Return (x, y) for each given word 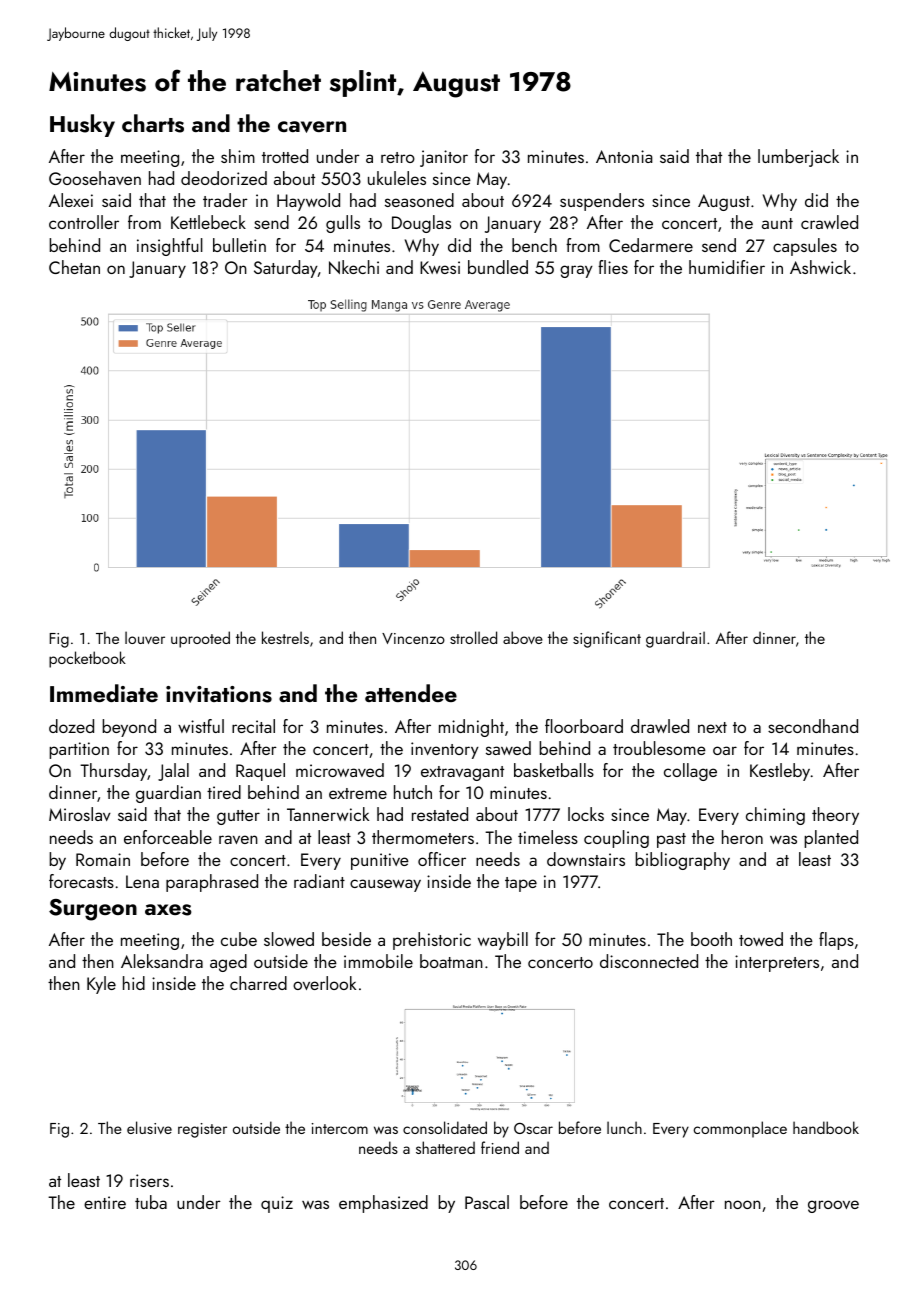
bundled (498, 267)
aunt (777, 223)
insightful (170, 247)
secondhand (813, 726)
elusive (149, 1127)
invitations (219, 694)
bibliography (682, 861)
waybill (503, 941)
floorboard (584, 726)
